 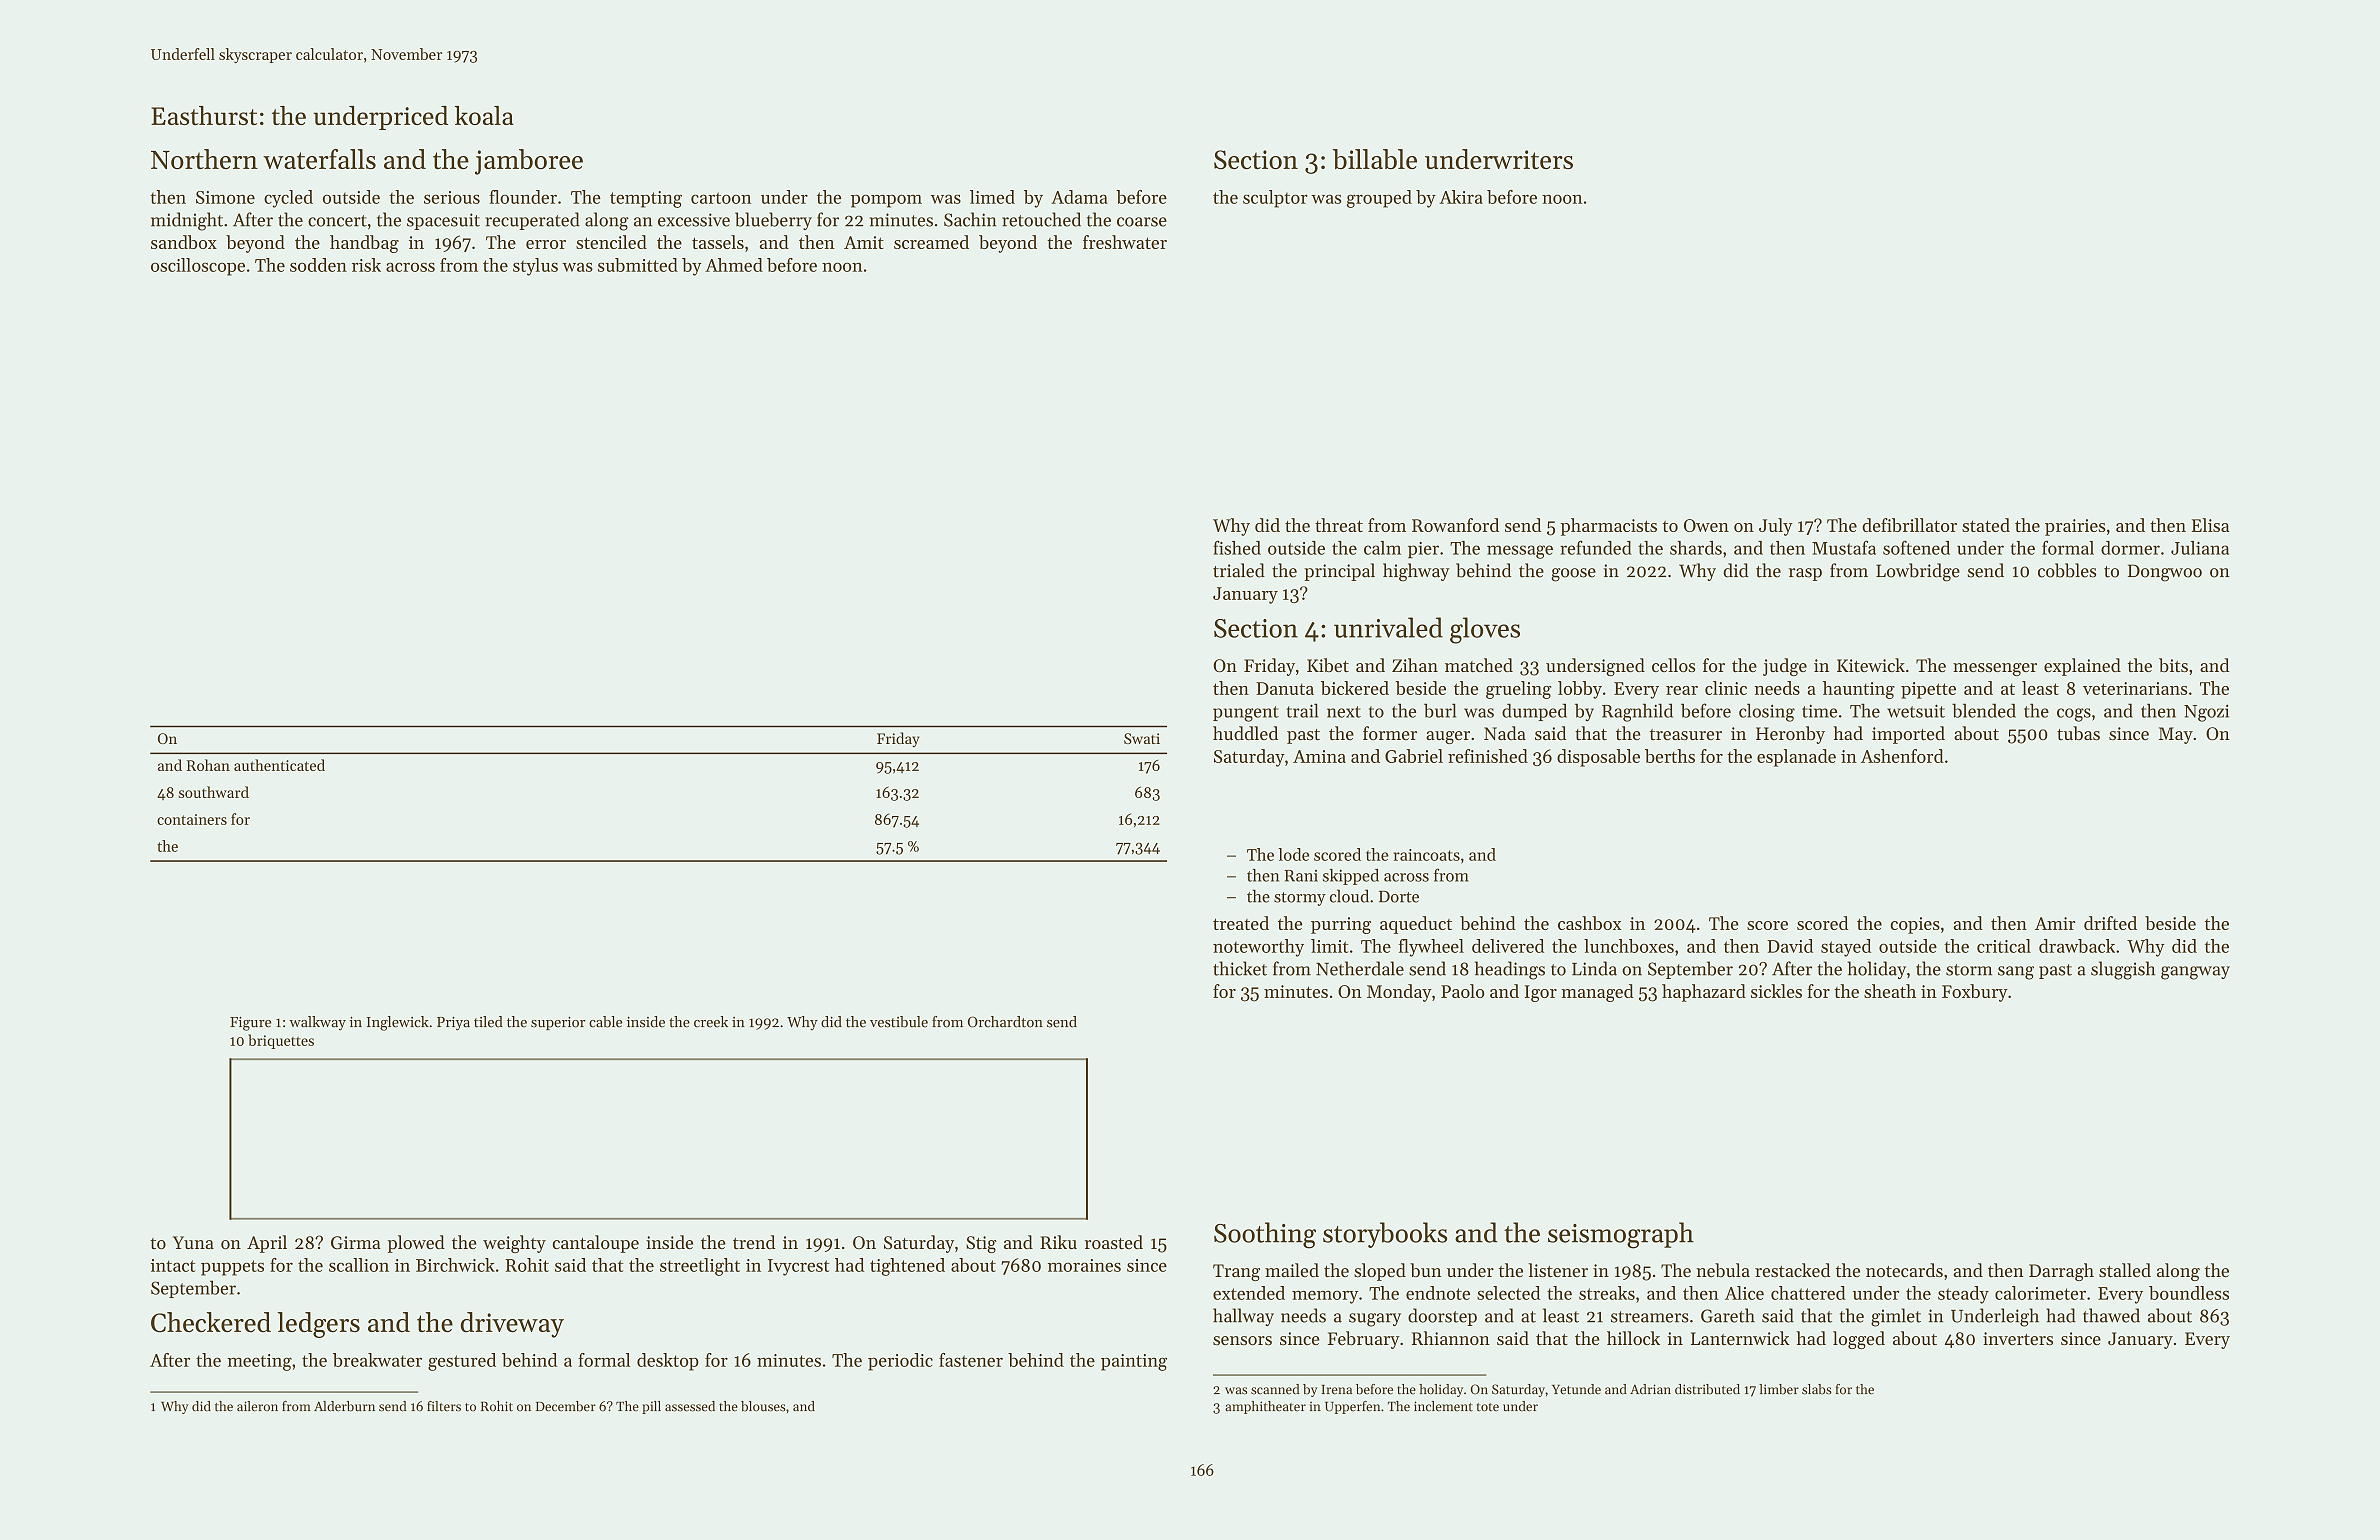 What do you see at coordinates (1909, 525) in the screenshot?
I see `defibrillator` at bounding box center [1909, 525].
